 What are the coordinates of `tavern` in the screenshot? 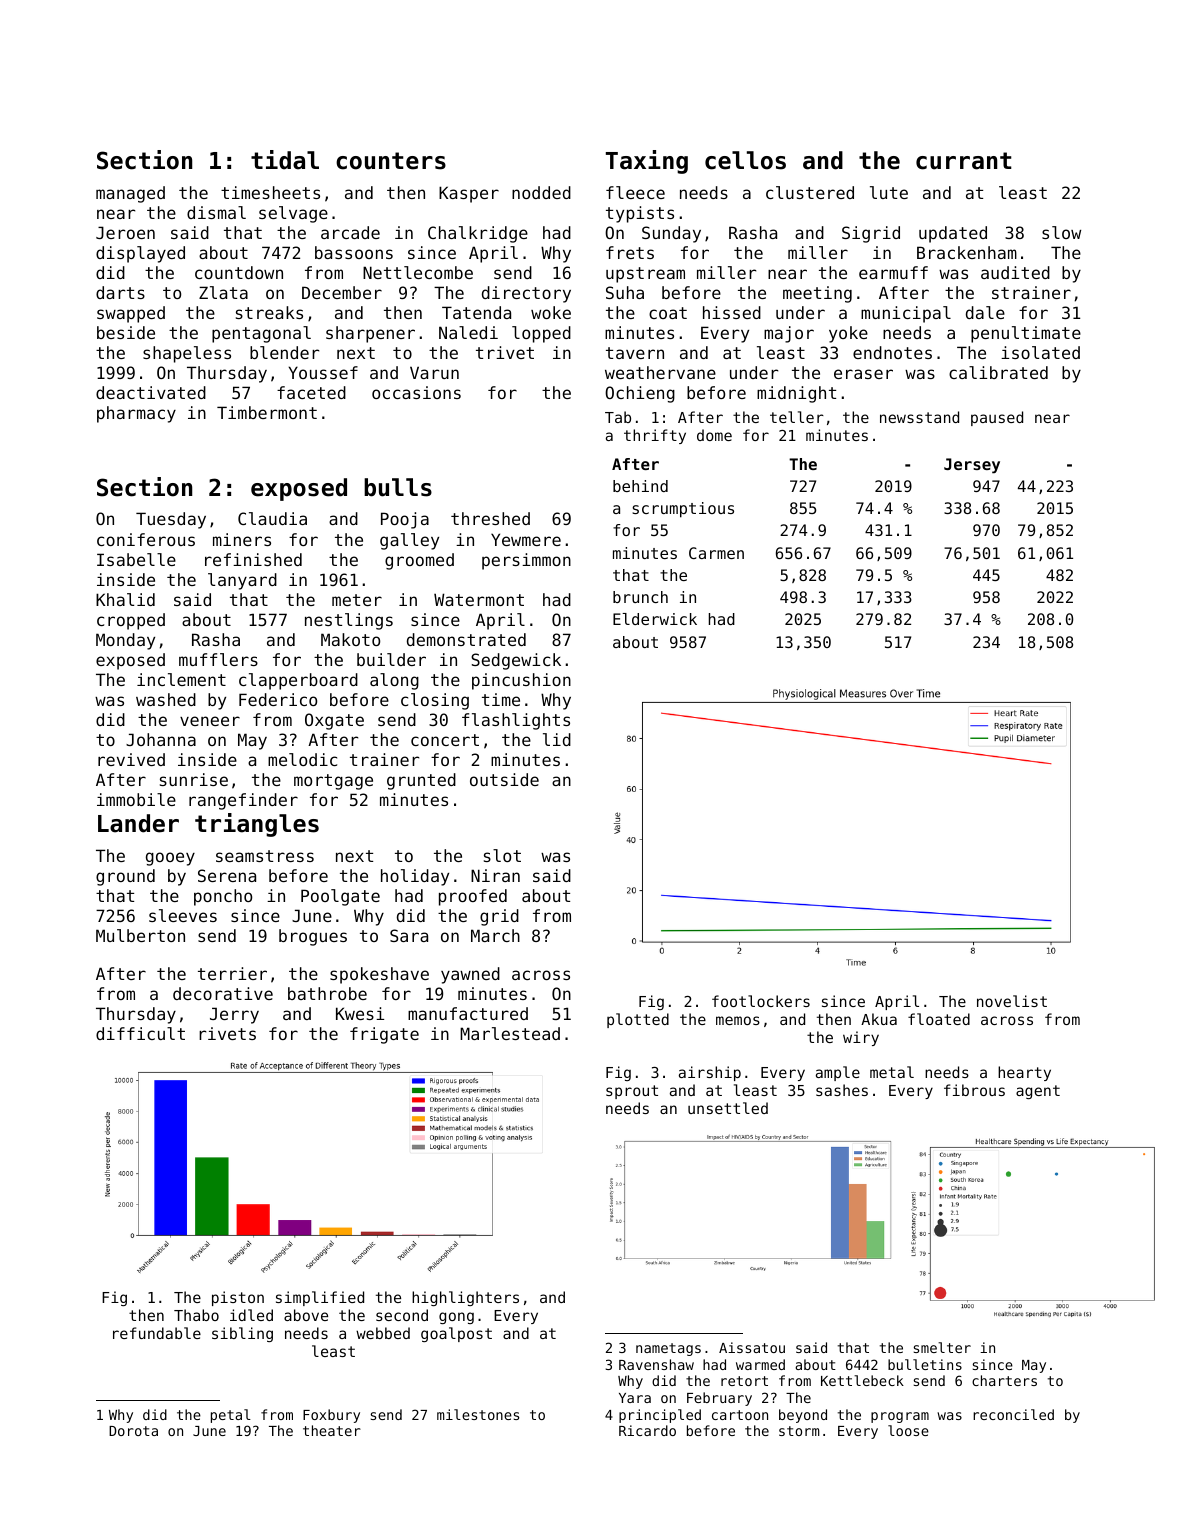 It's located at (635, 353).
